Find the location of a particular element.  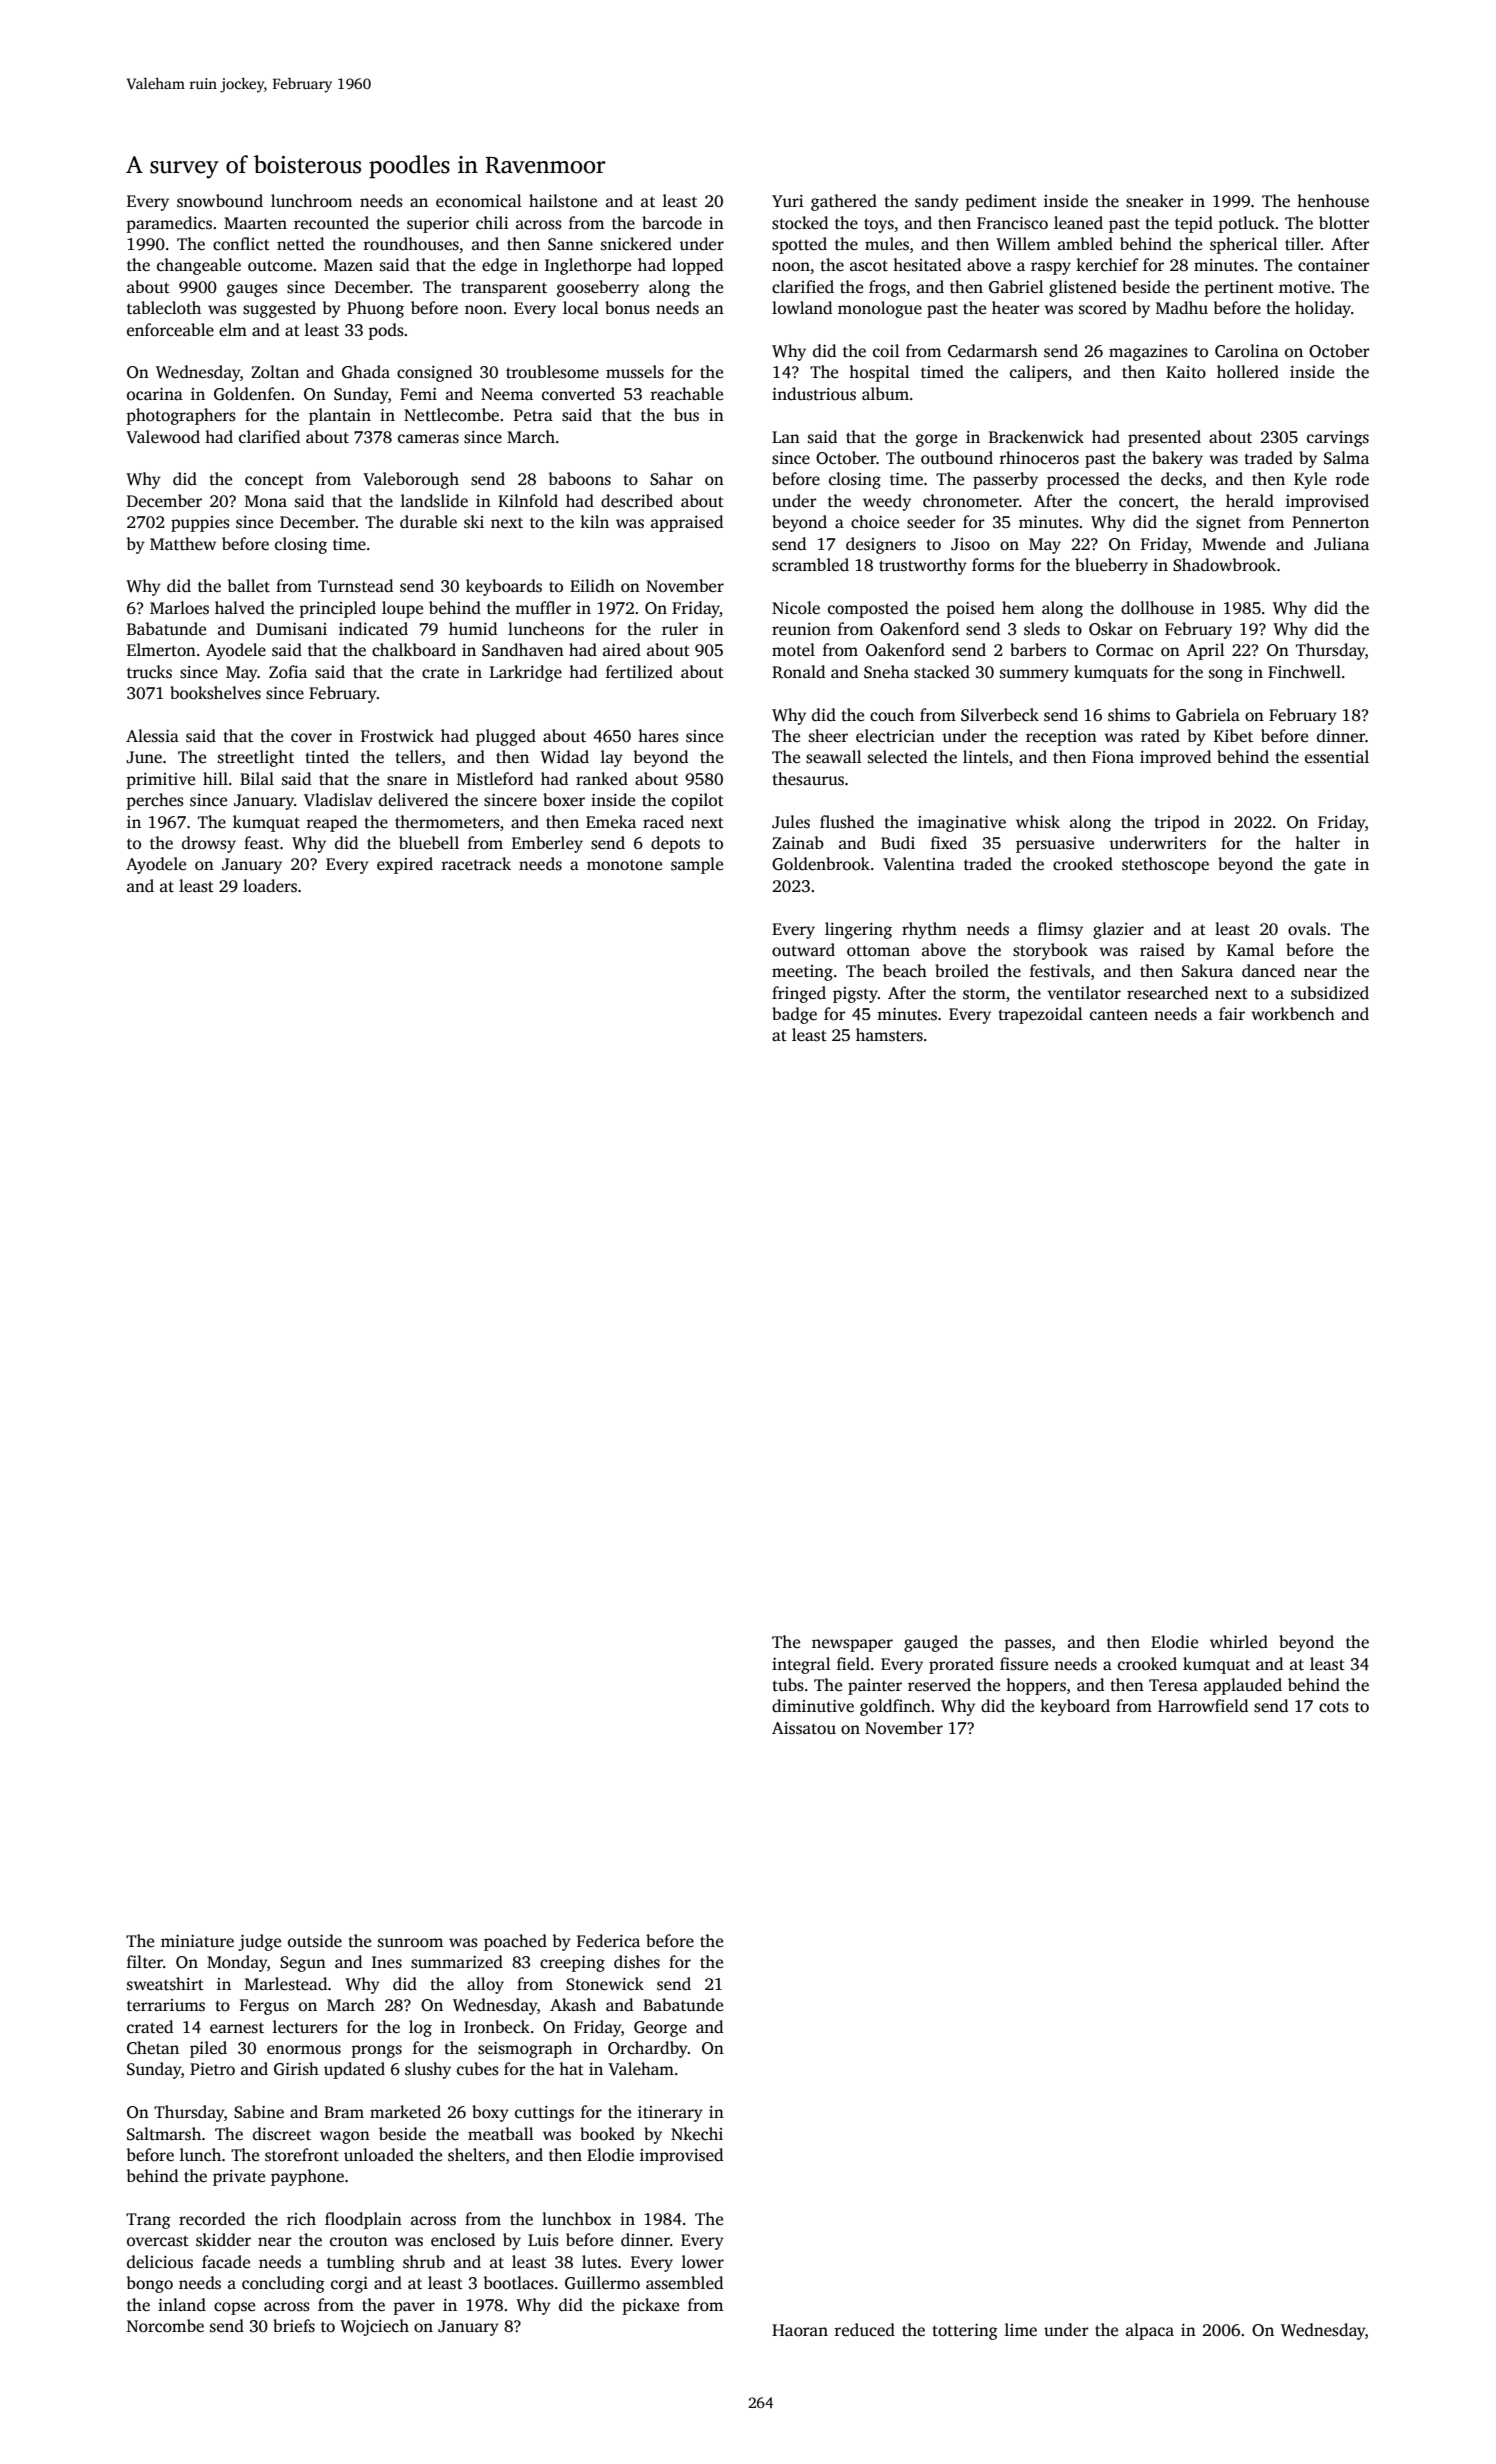

whirled is located at coordinates (1239, 1642).
